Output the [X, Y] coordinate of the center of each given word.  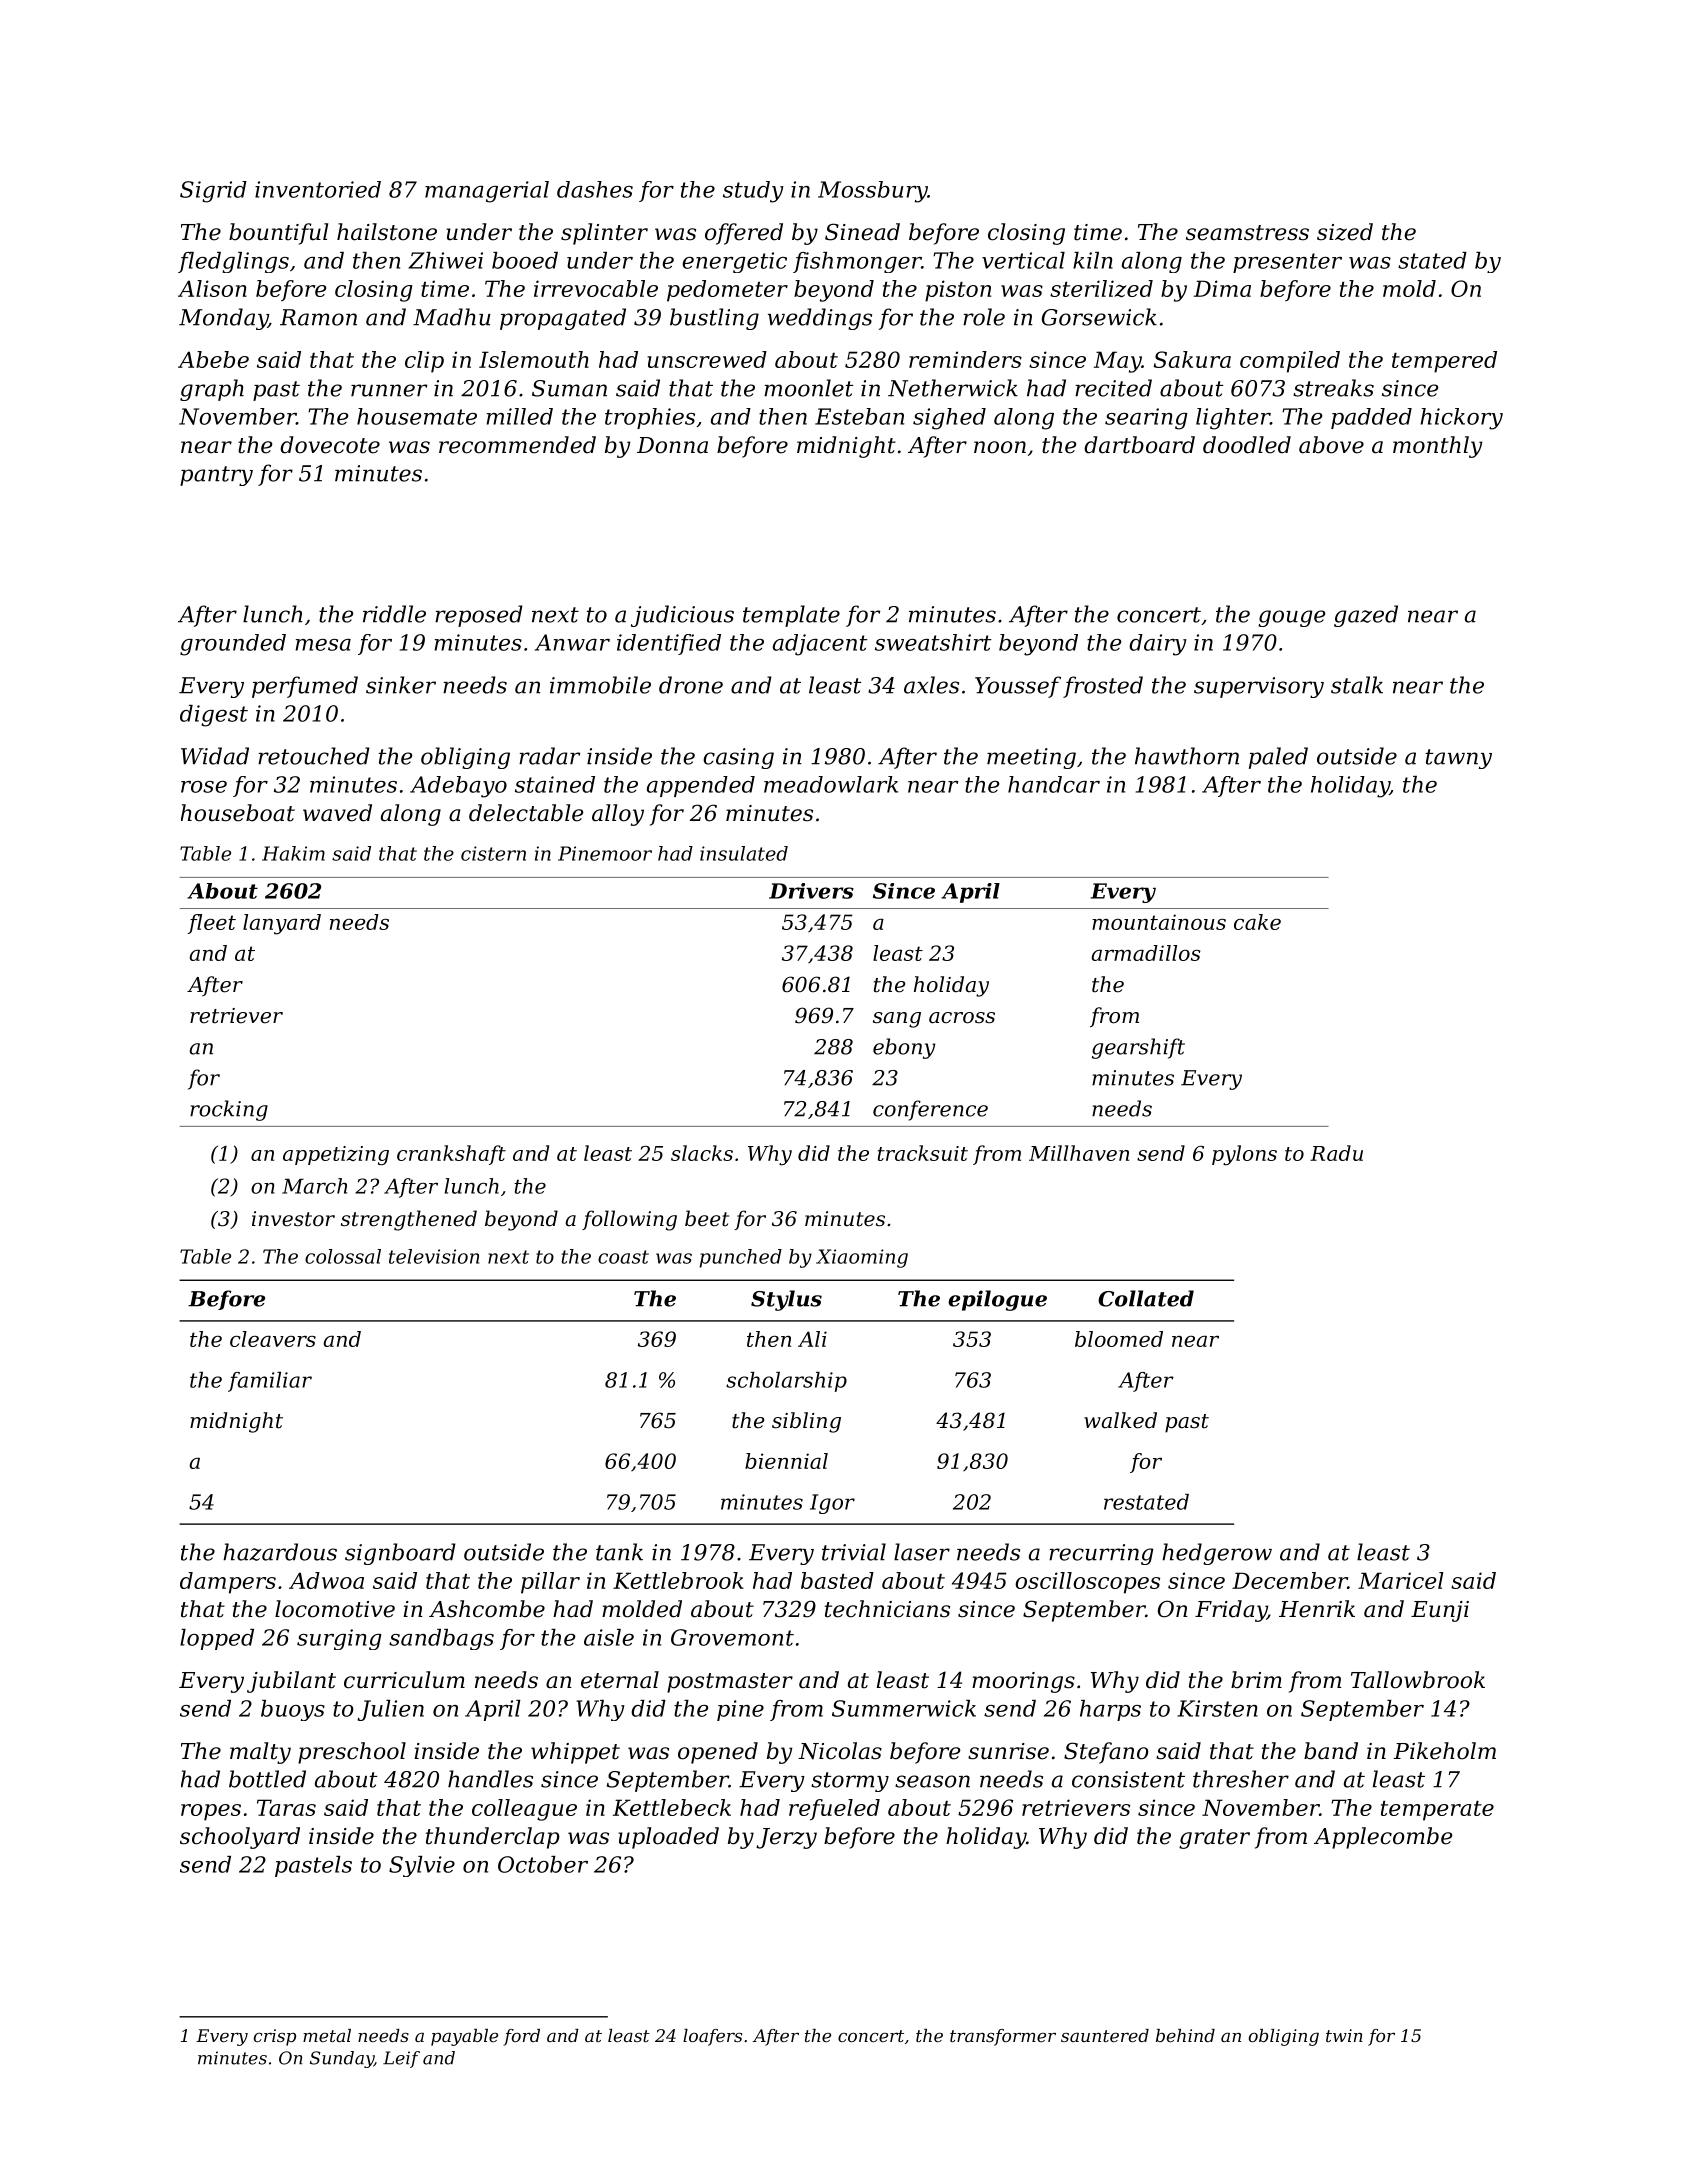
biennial [786, 1461]
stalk [1357, 685]
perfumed [305, 687]
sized [1345, 232]
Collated [1146, 1298]
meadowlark [831, 784]
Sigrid [213, 192]
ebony [904, 1048]
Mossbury [873, 192]
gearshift [1138, 1048]
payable [464, 2037]
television [434, 1256]
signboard [400, 1554]
